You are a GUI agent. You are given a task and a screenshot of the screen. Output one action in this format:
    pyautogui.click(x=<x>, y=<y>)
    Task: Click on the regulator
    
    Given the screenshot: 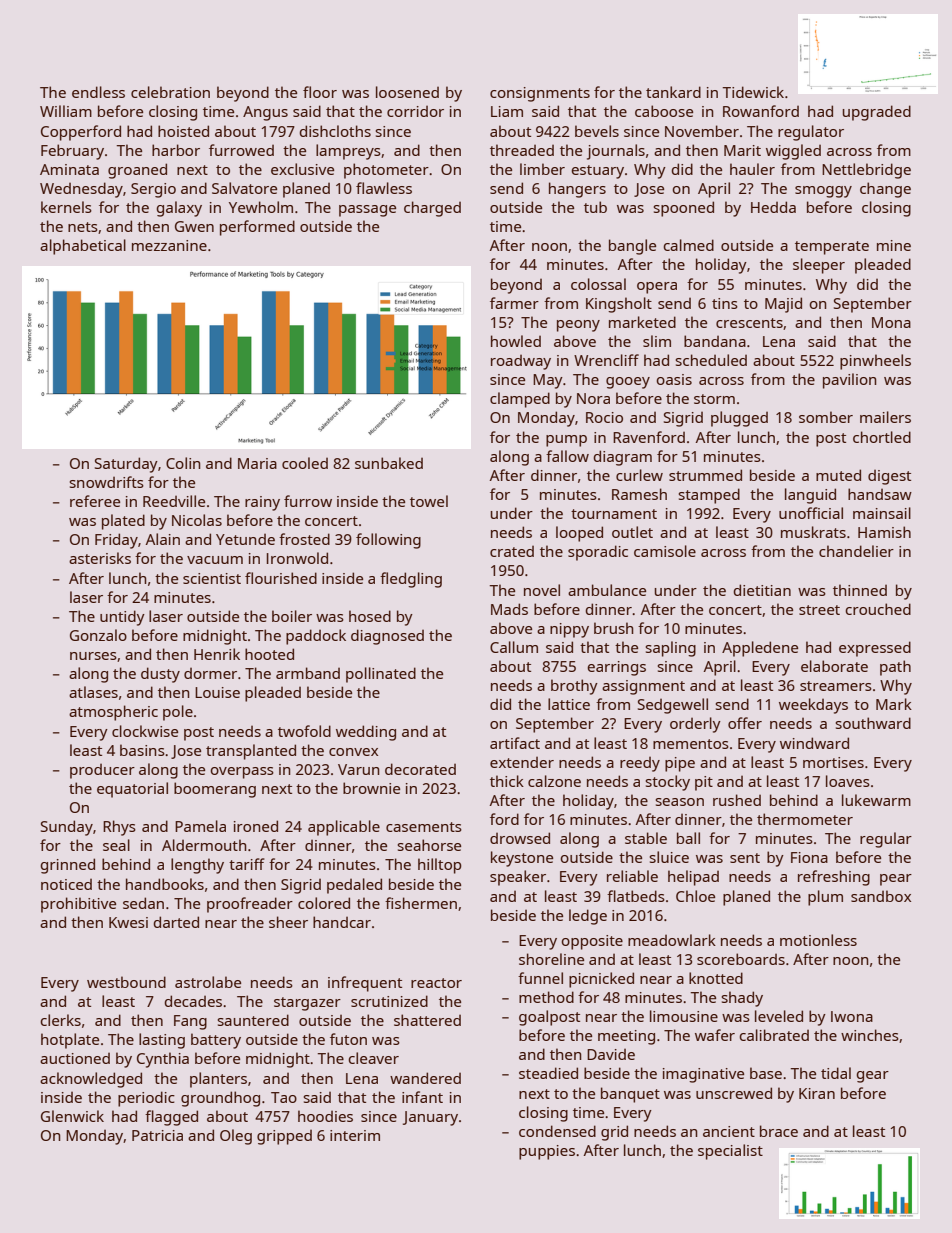 What is the action you would take?
    pyautogui.click(x=811, y=133)
